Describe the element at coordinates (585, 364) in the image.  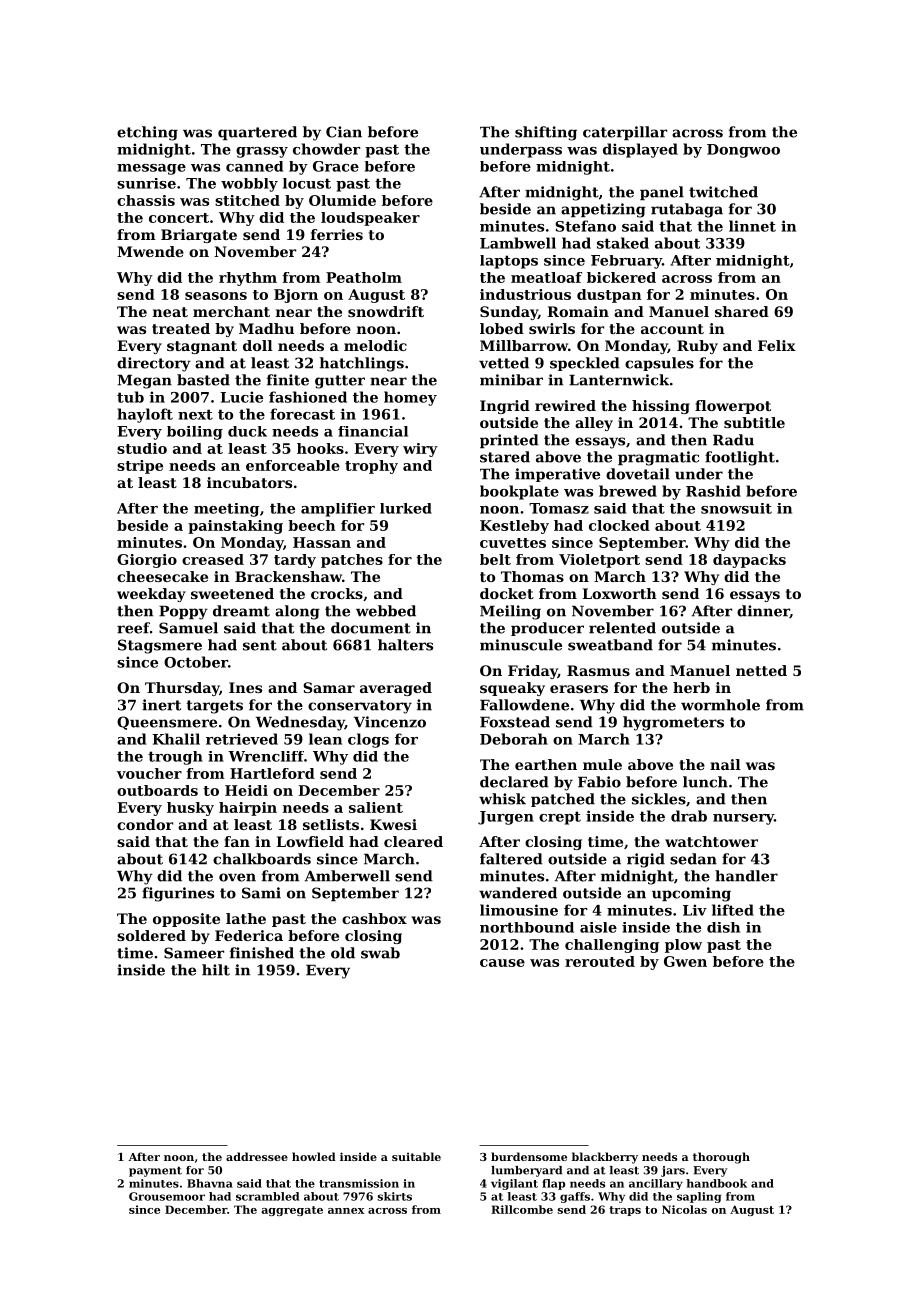
I see `speckled` at that location.
